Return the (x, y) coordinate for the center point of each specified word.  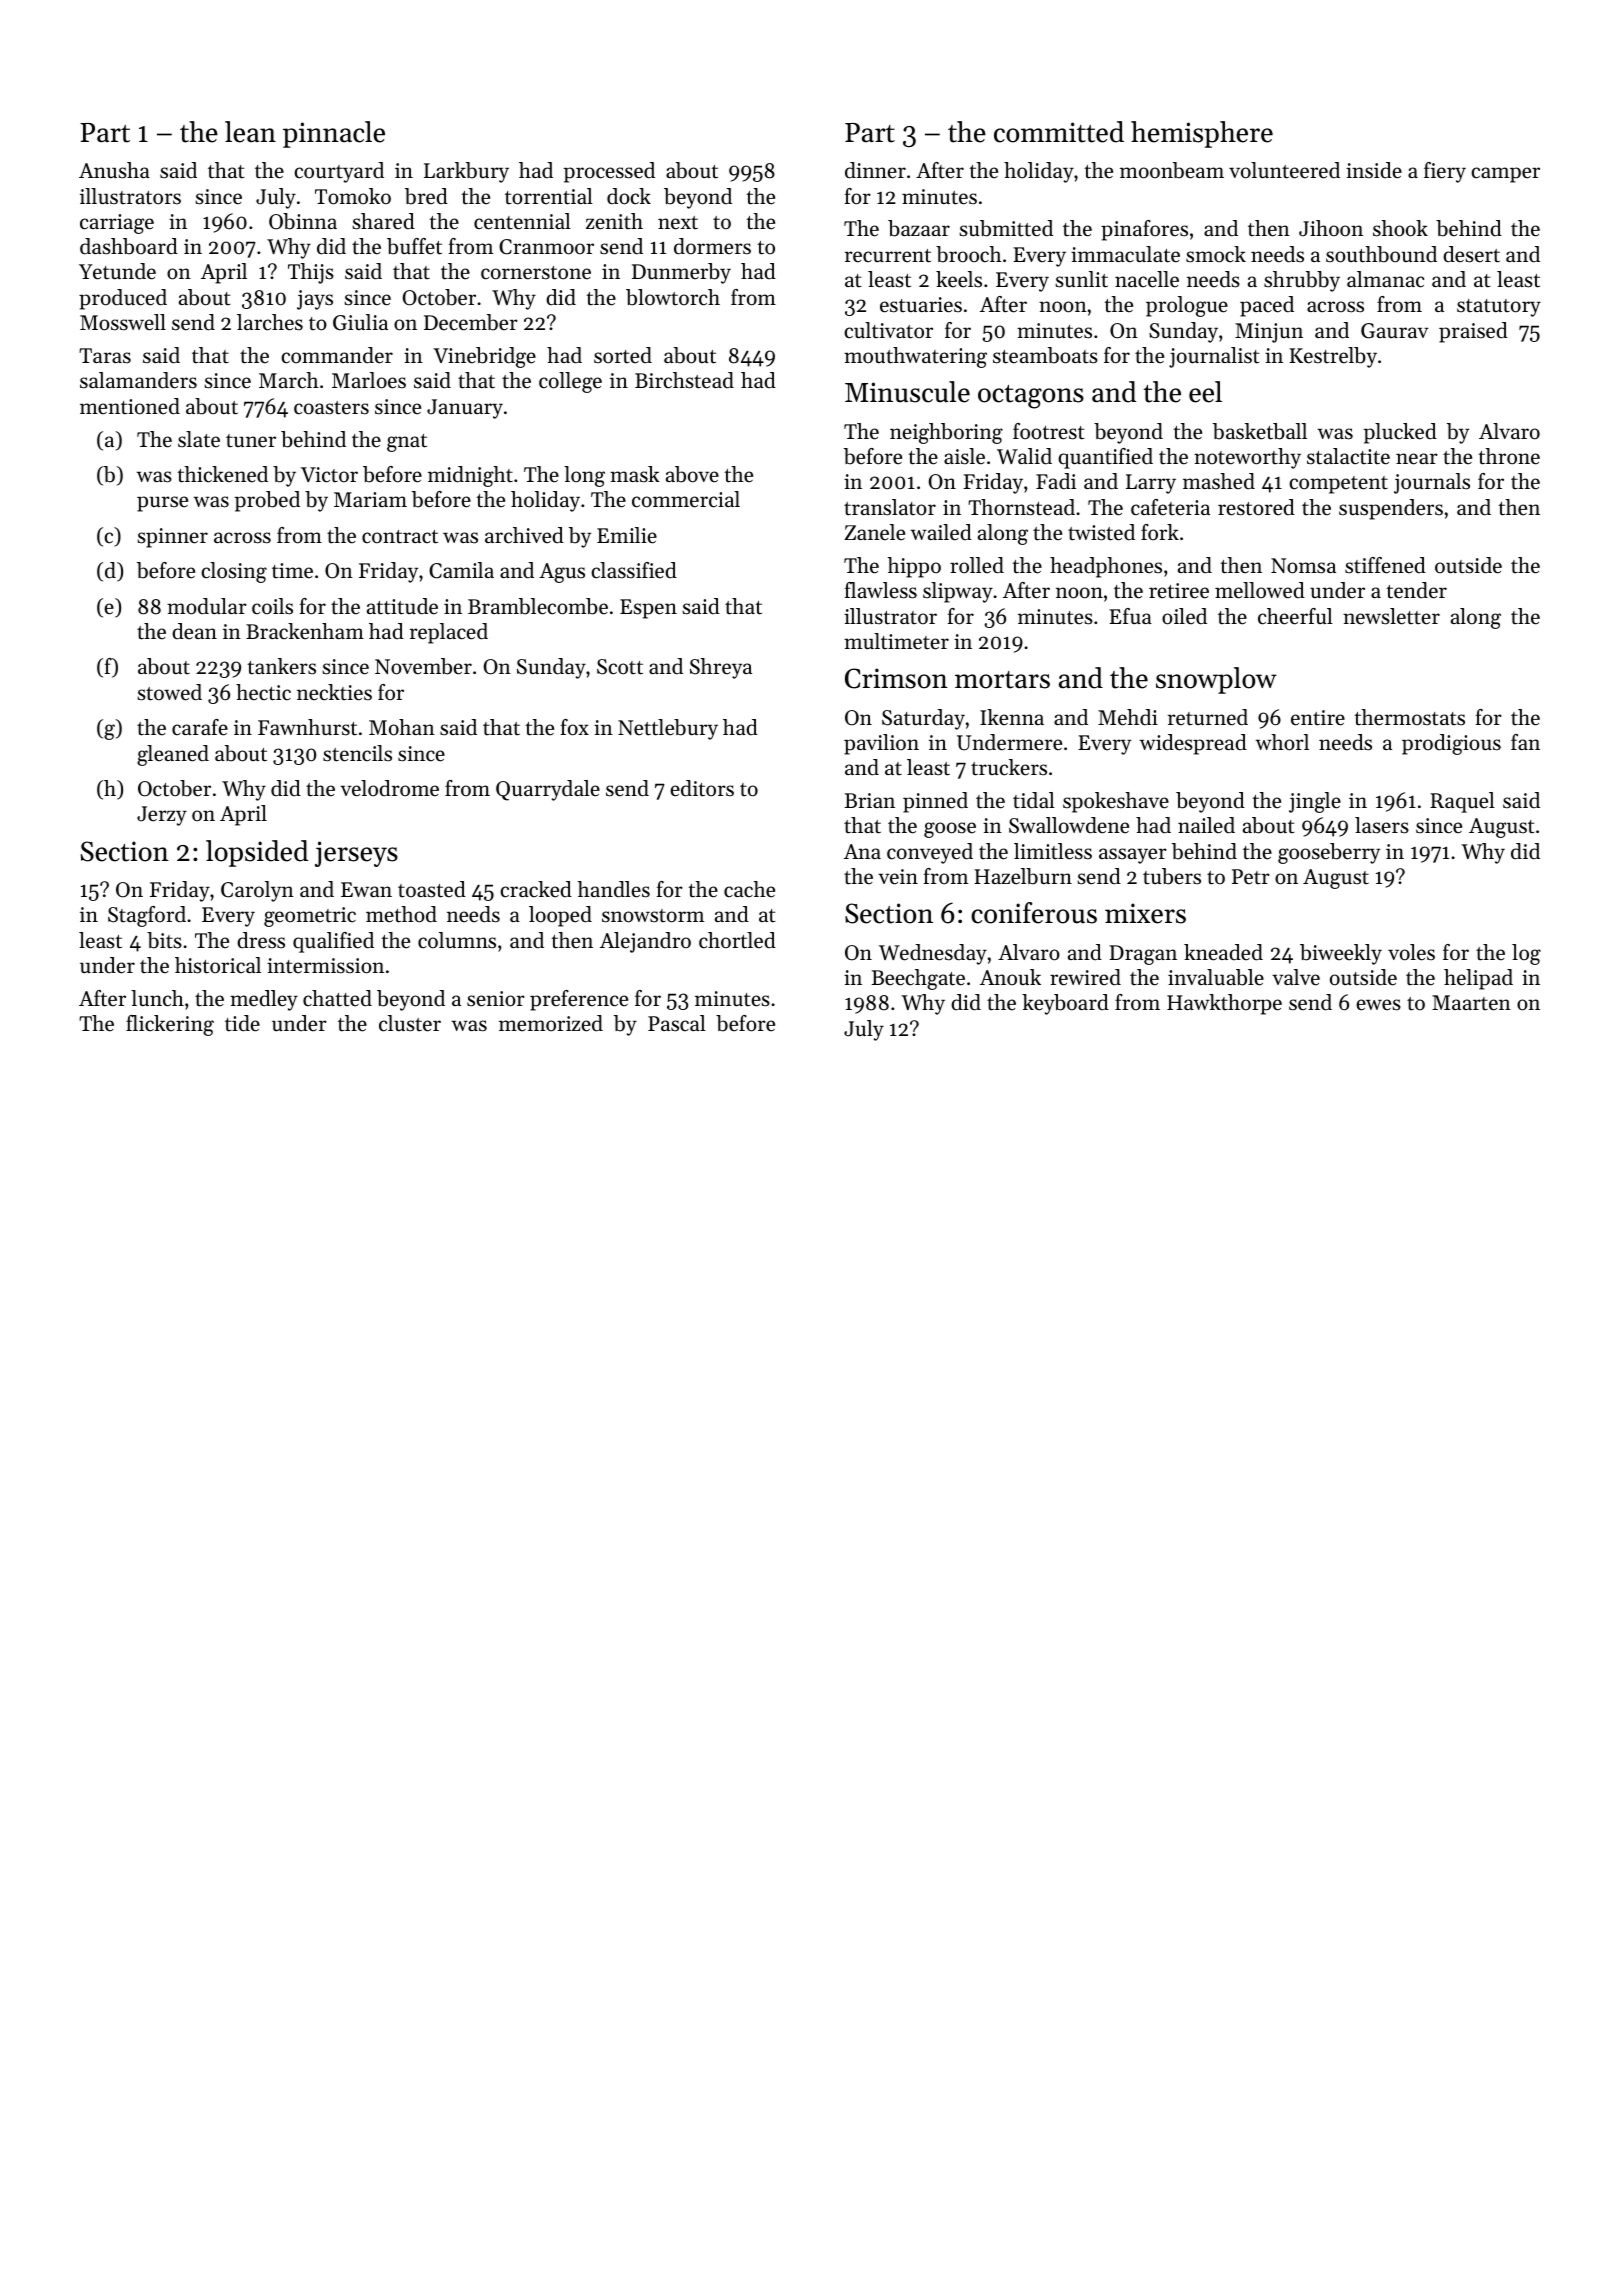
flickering (170, 1025)
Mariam (370, 499)
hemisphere (1202, 134)
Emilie (627, 535)
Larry (1151, 484)
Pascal (677, 1023)
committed (1059, 132)
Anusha (114, 170)
